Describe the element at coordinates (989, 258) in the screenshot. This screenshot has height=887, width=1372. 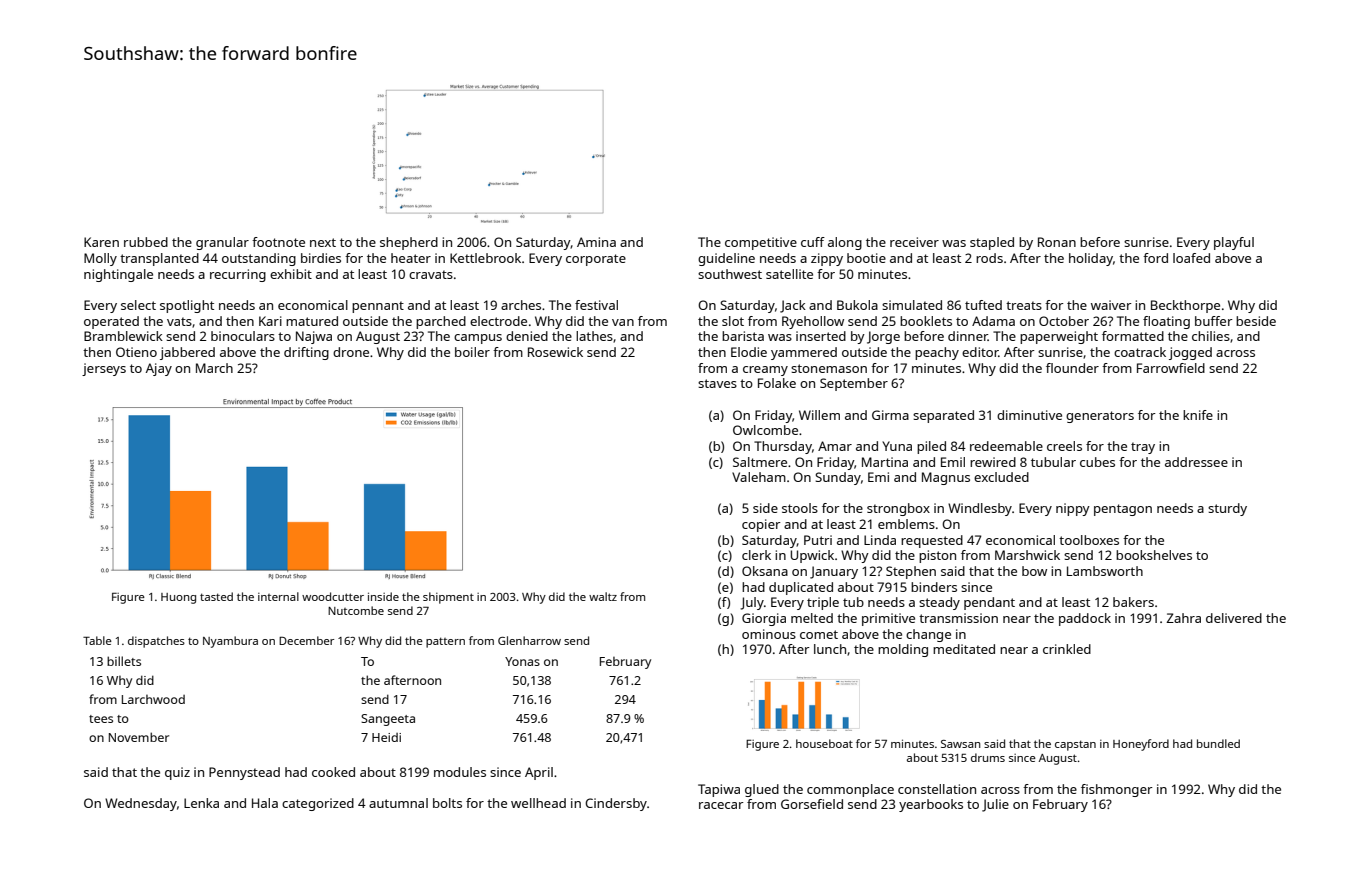
I see `rods` at that location.
